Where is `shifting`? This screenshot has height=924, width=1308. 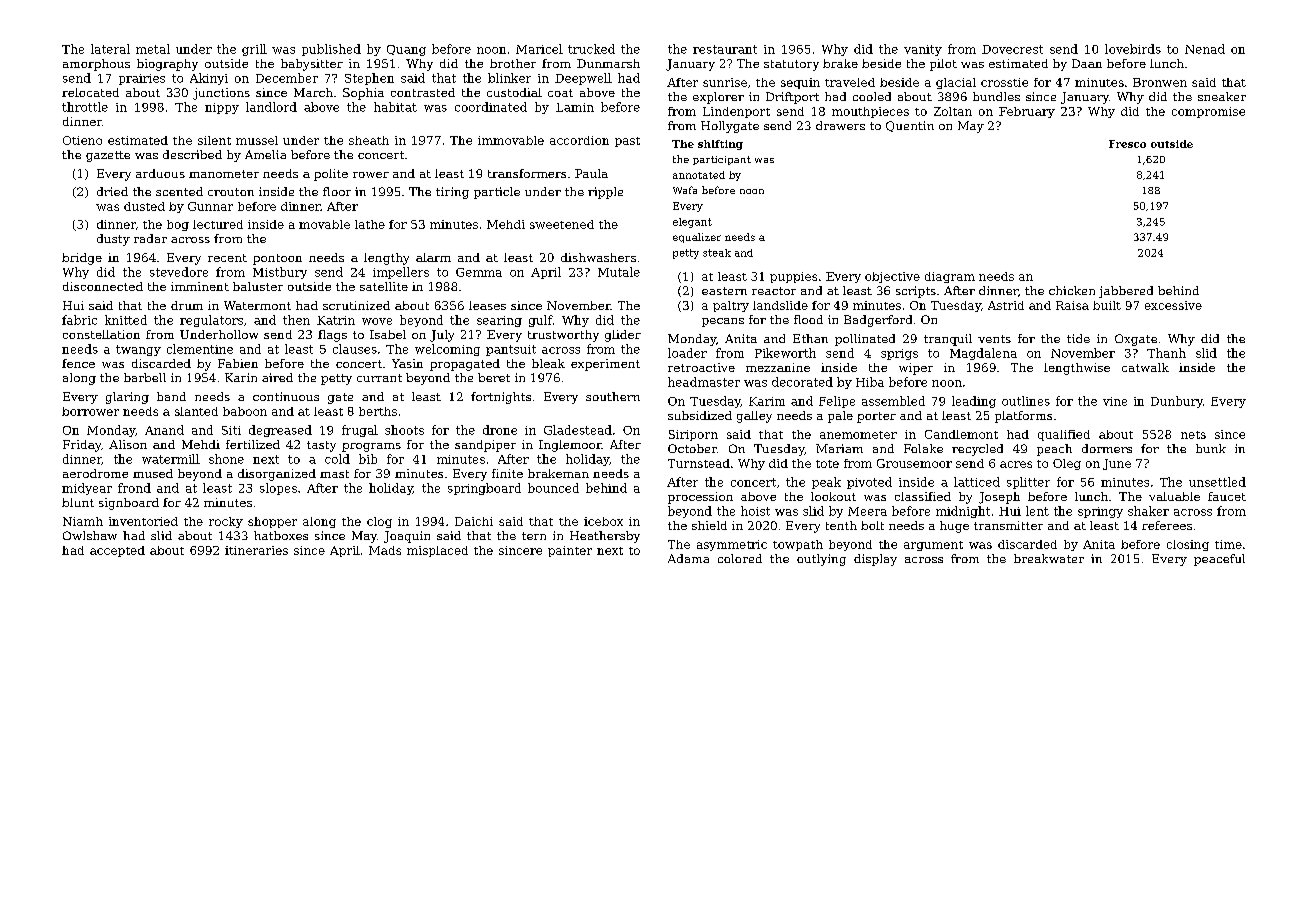
shifting is located at coordinates (720, 145).
